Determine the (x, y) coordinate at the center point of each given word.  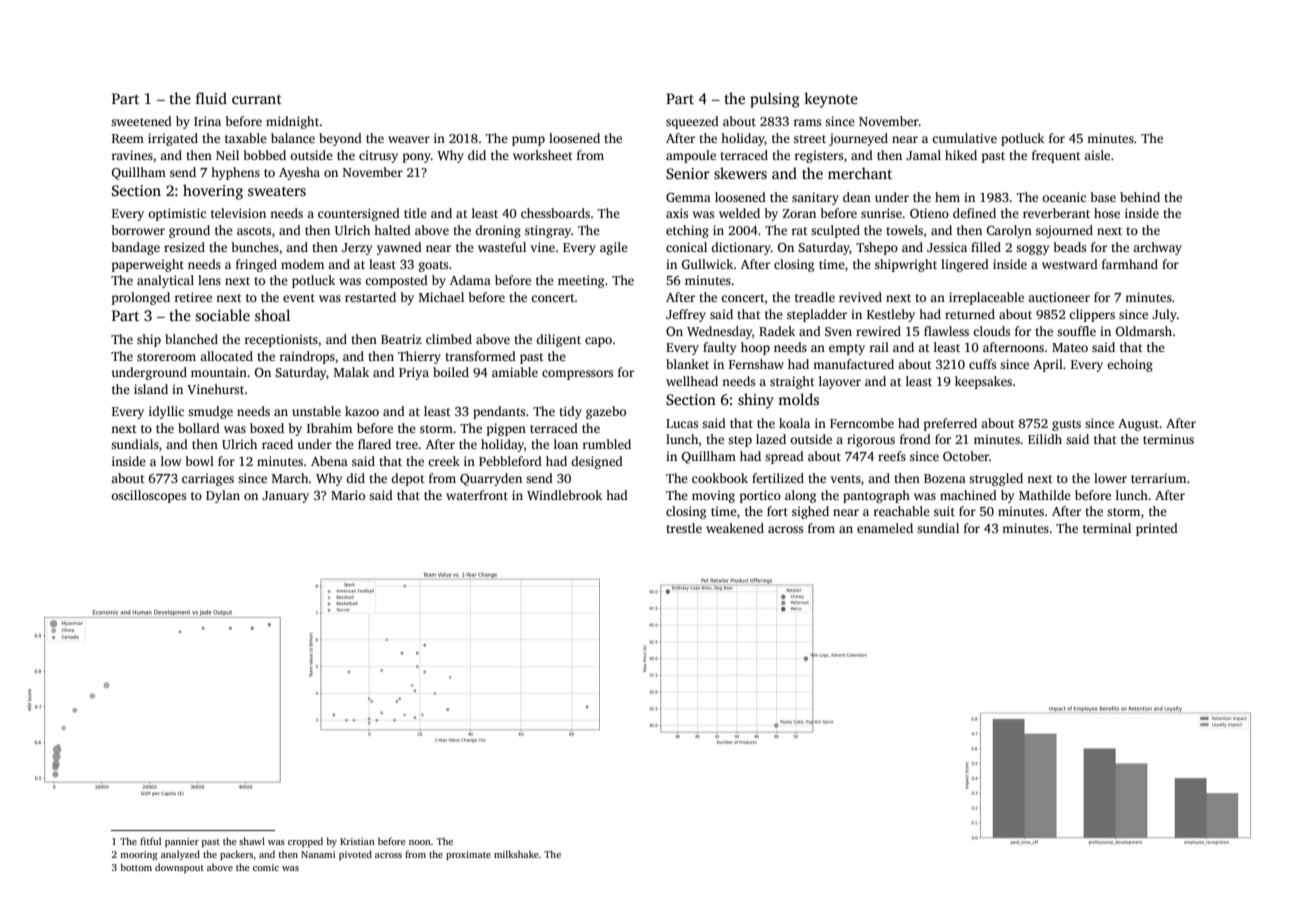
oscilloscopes (148, 496)
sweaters (277, 191)
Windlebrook (564, 495)
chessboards (555, 213)
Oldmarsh (1144, 331)
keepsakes (983, 382)
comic (266, 867)
